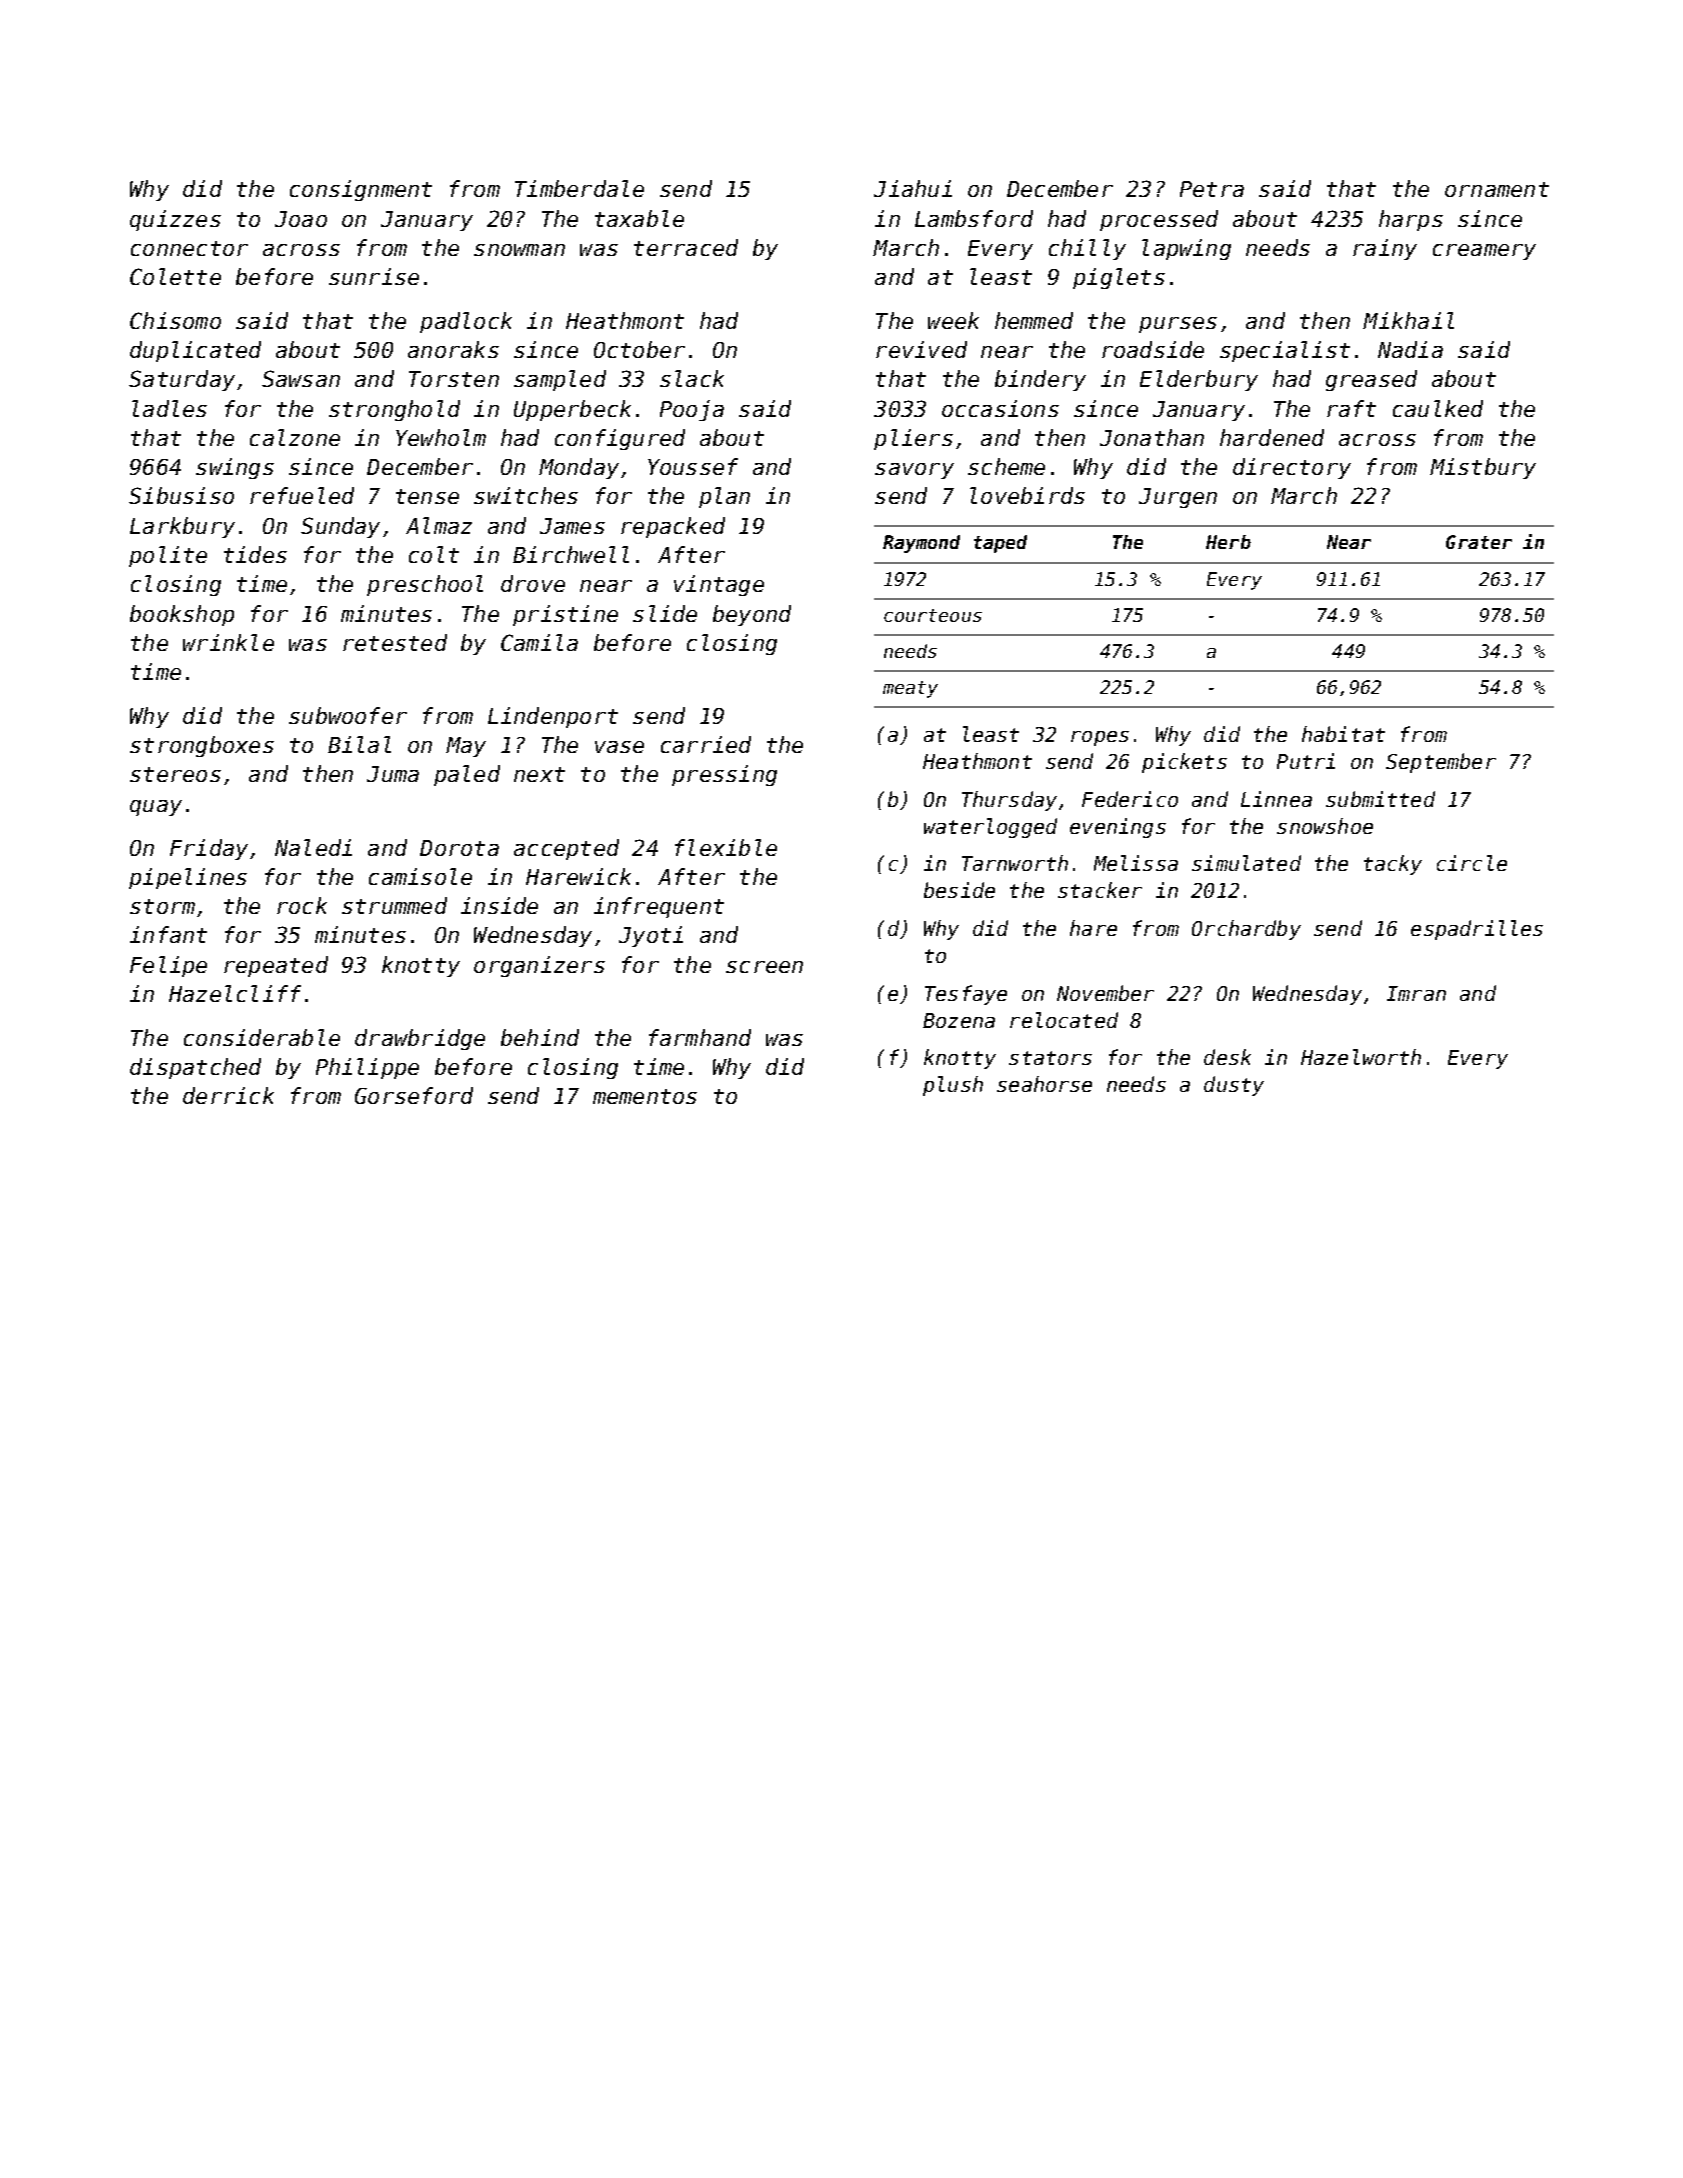  Describe the element at coordinates (1483, 468) in the image. I see `Mistbury` at that location.
